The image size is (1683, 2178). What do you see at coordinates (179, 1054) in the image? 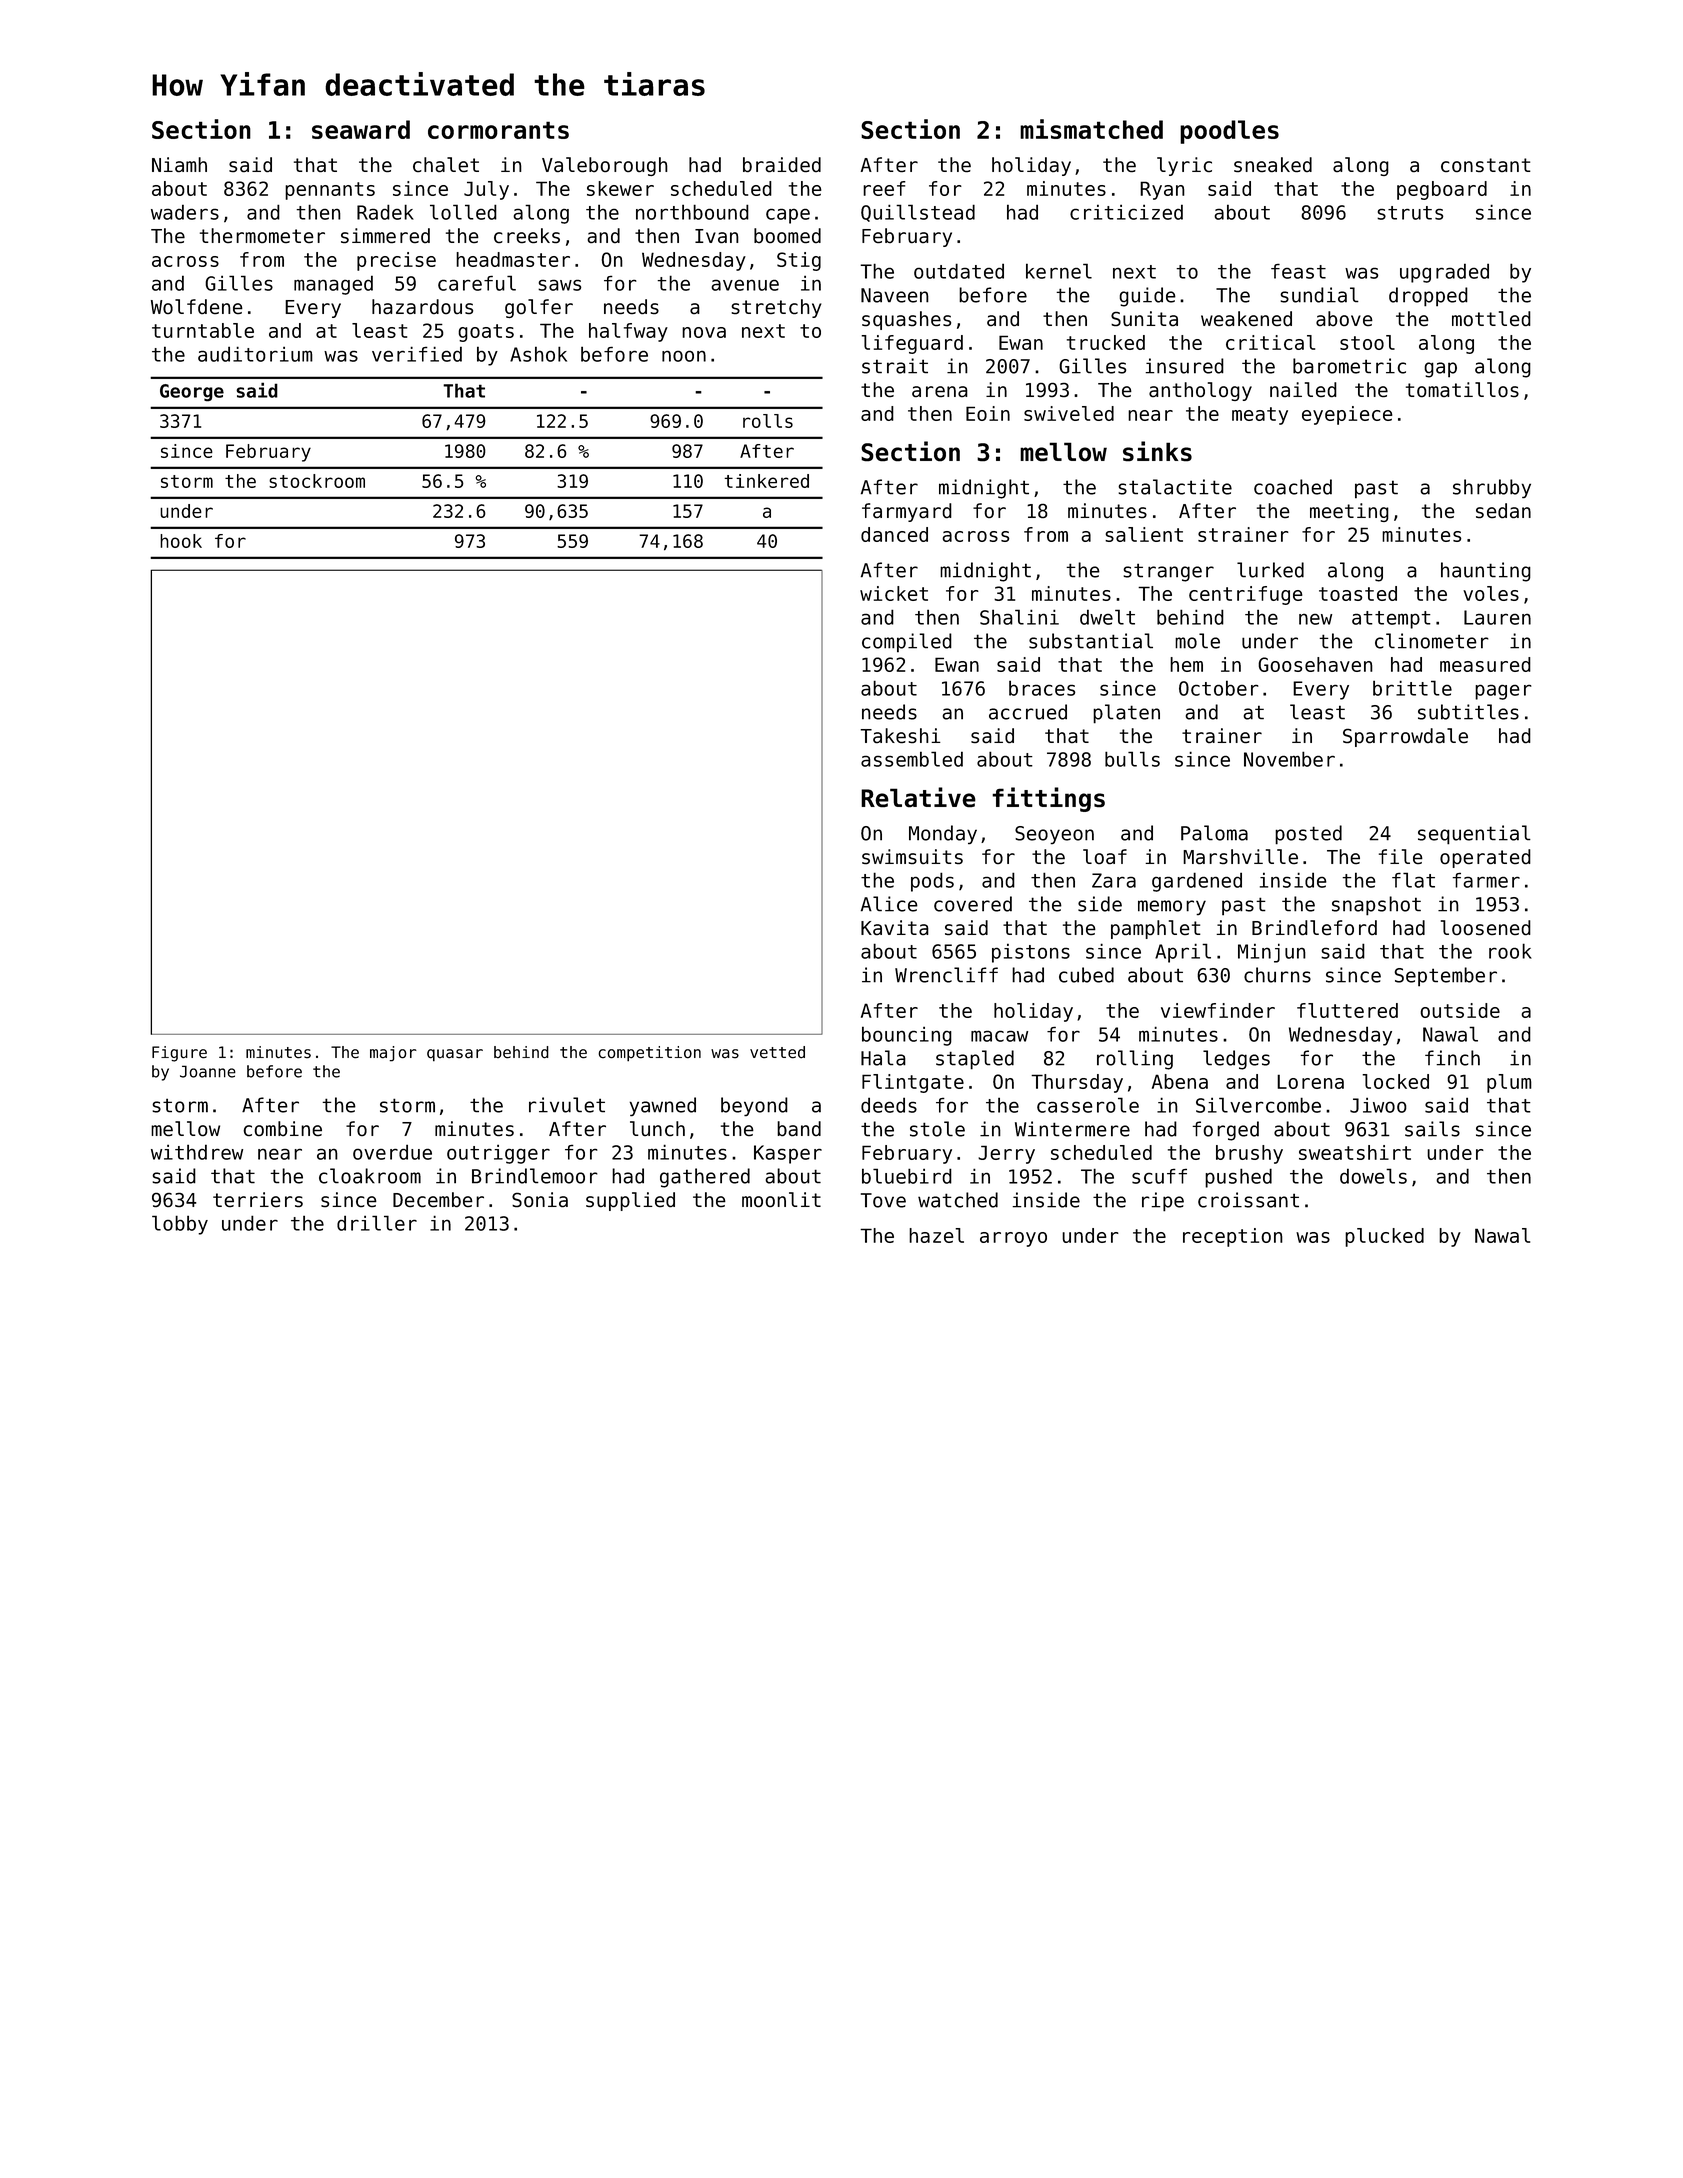
I see `Figure` at bounding box center [179, 1054].
